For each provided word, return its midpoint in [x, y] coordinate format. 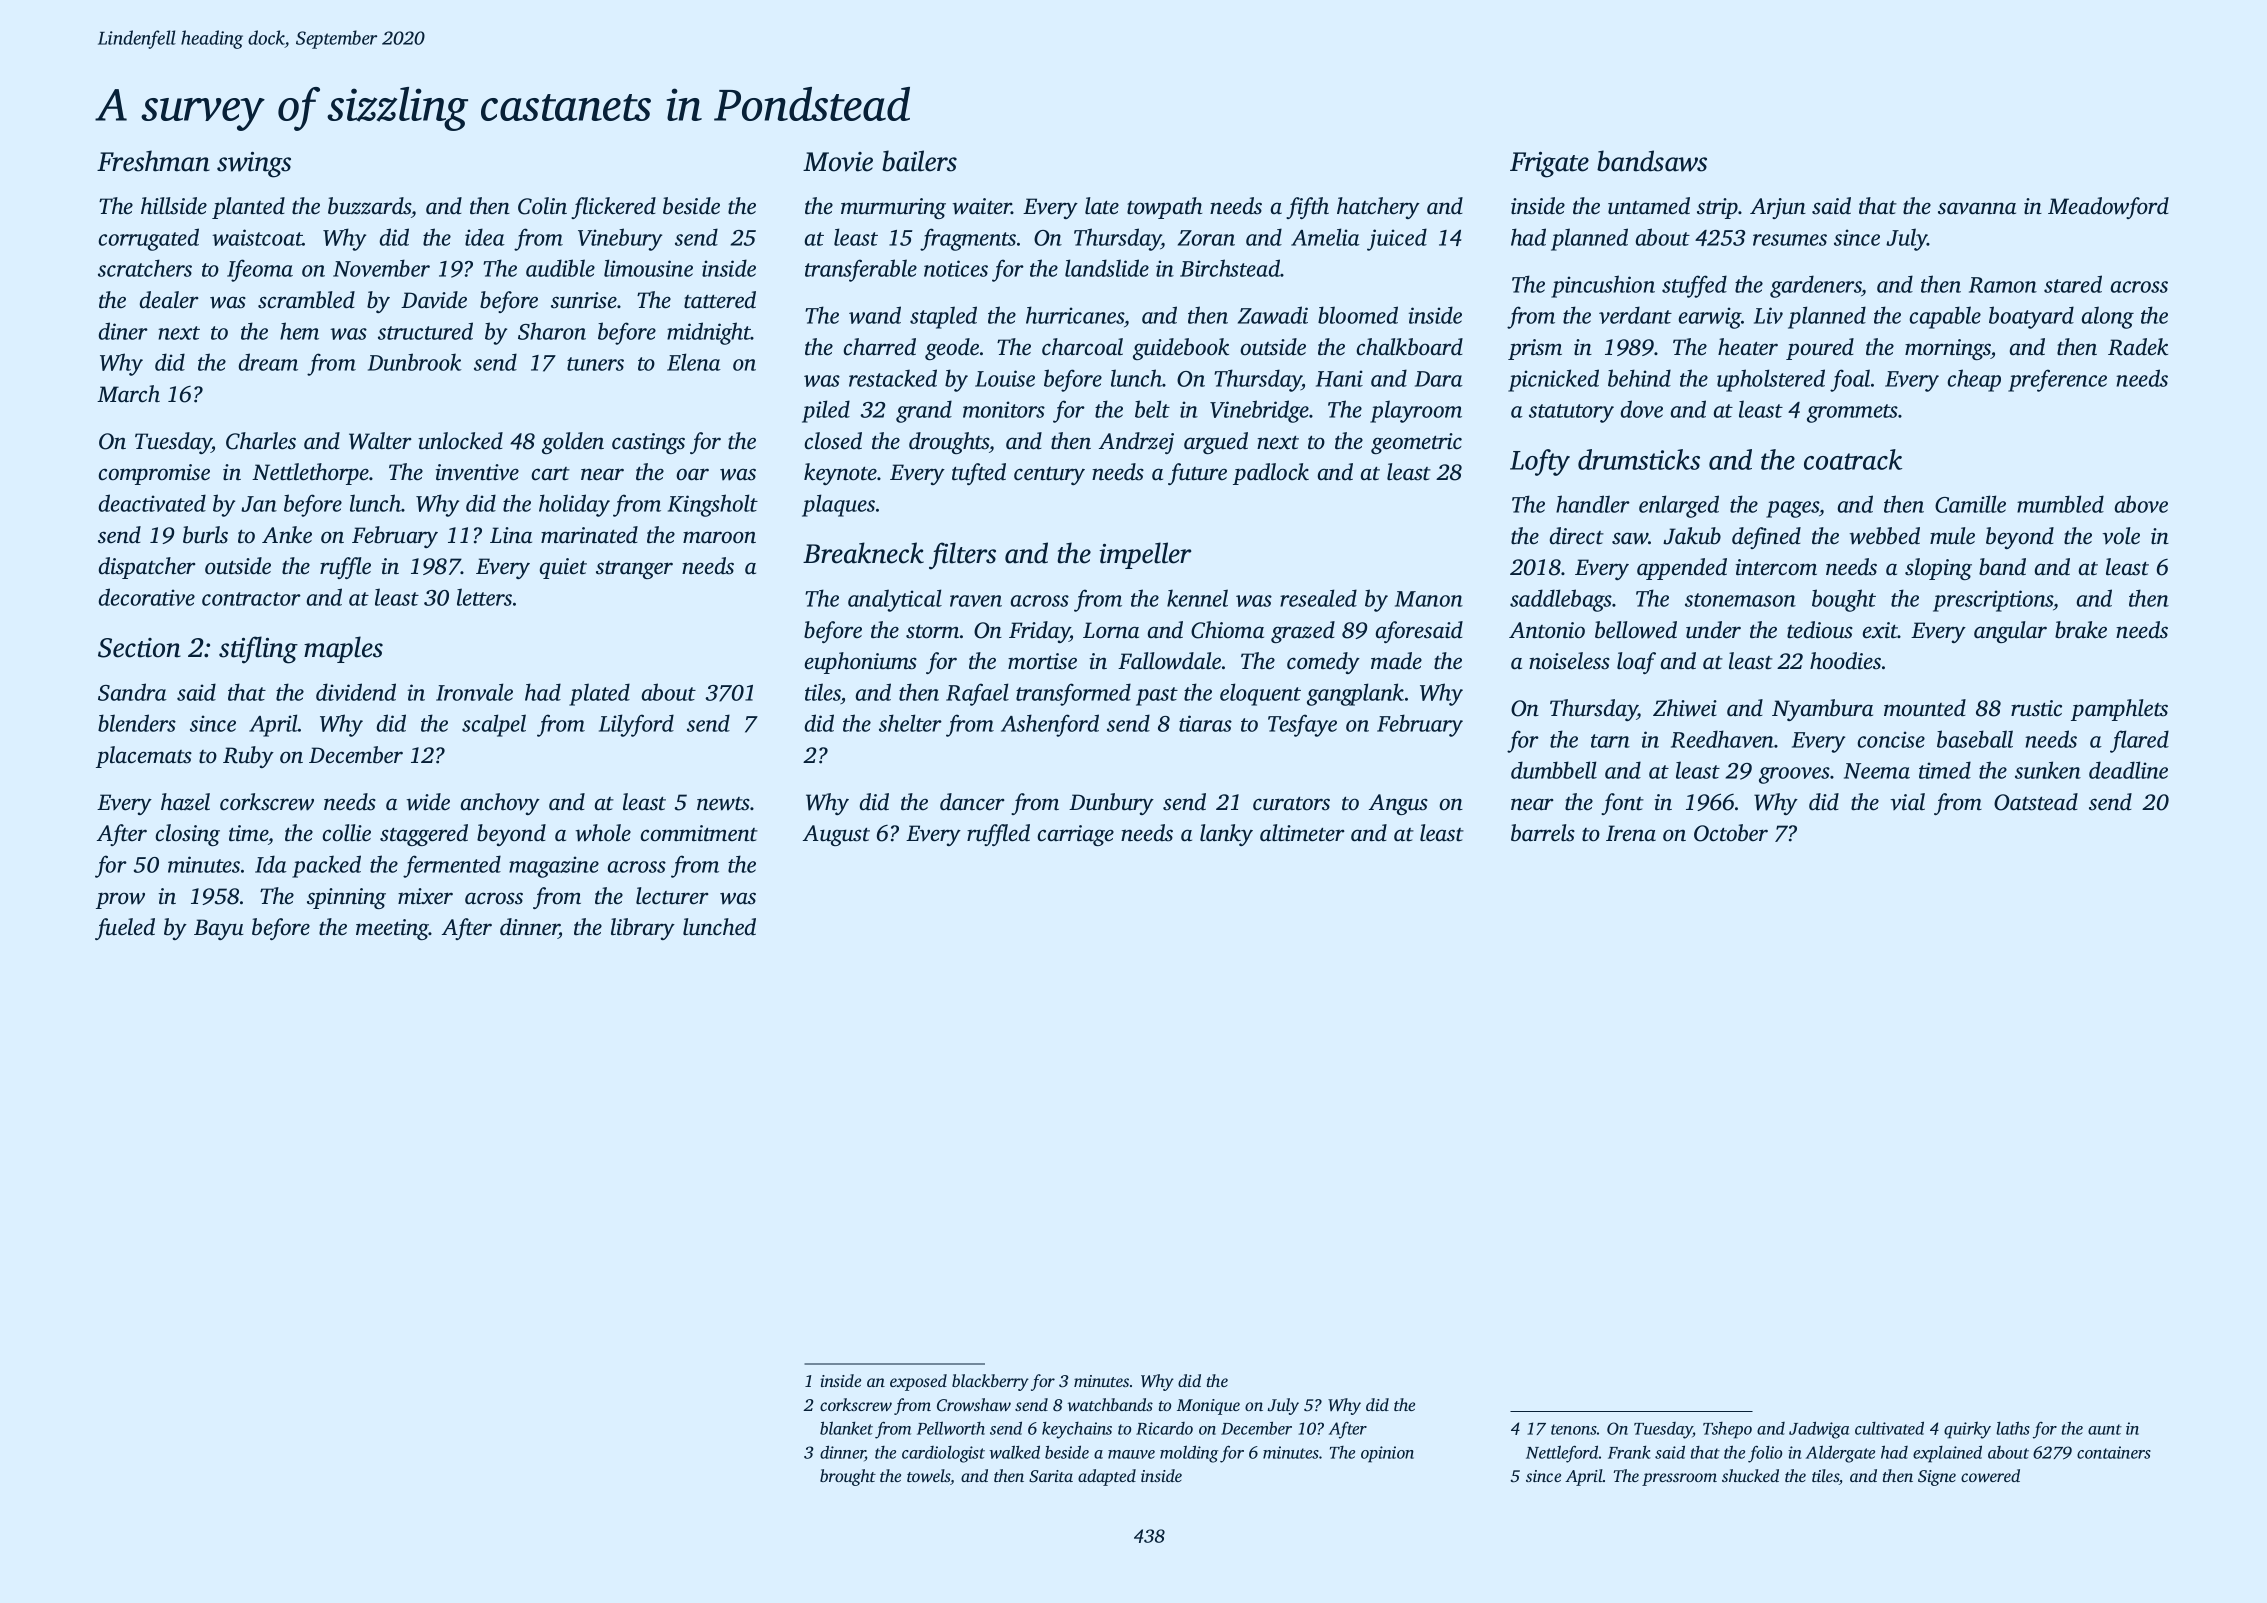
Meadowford [2108, 208]
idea [485, 237]
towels [929, 1477]
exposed [918, 1382]
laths [2013, 1428]
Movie [838, 162]
